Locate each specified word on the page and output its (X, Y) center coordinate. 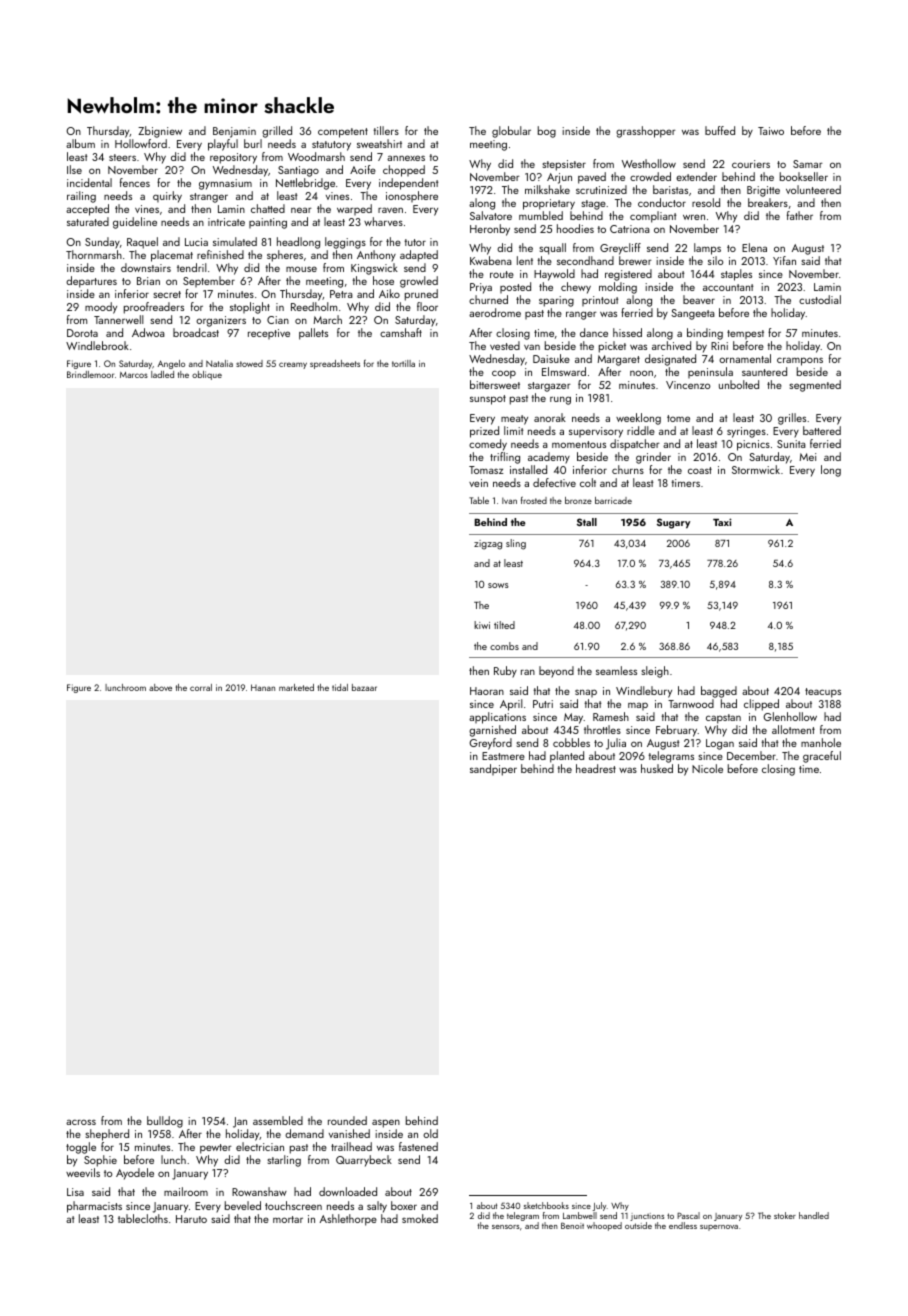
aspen (386, 1123)
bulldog (165, 1122)
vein (478, 483)
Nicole (707, 768)
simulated (235, 241)
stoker (785, 1215)
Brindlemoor (90, 374)
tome (678, 418)
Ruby (505, 672)
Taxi (722, 522)
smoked (420, 1218)
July (599, 1206)
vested (505, 345)
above (160, 687)
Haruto (191, 1219)
